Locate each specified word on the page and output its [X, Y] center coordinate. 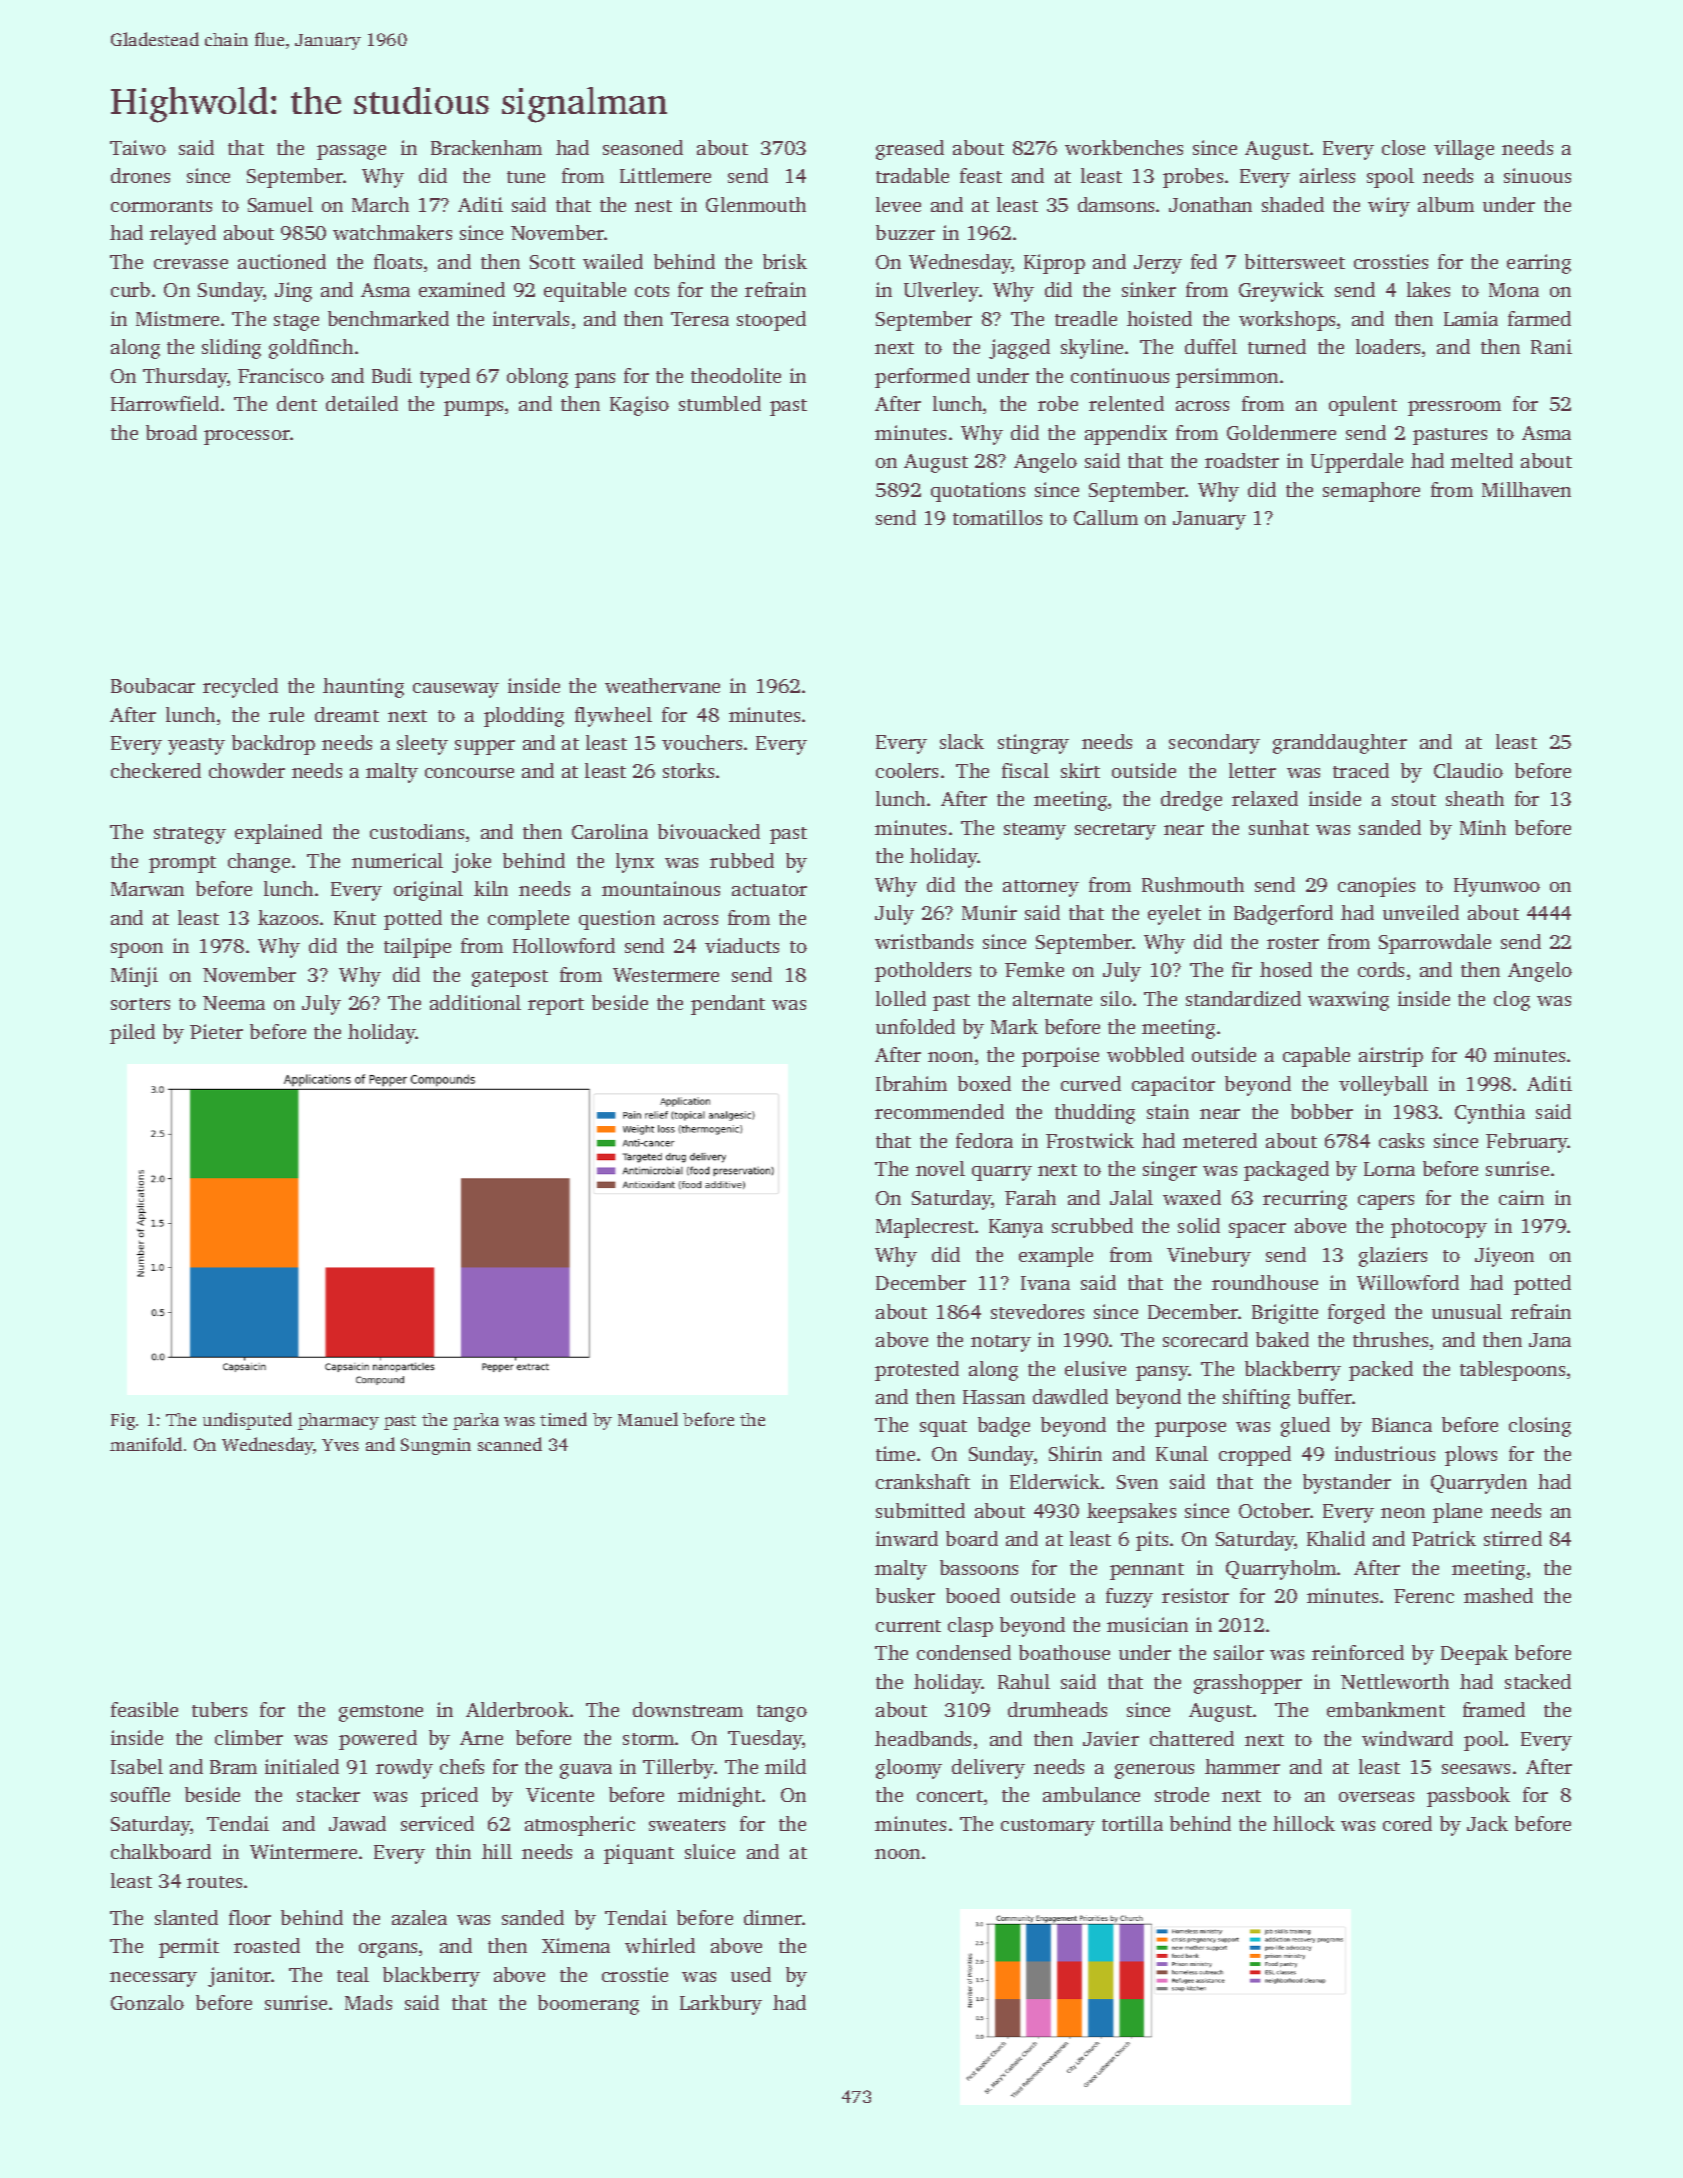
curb [130, 289]
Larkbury [721, 2005]
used [751, 1974]
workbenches [1124, 147]
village [1464, 150]
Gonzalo [147, 2002]
